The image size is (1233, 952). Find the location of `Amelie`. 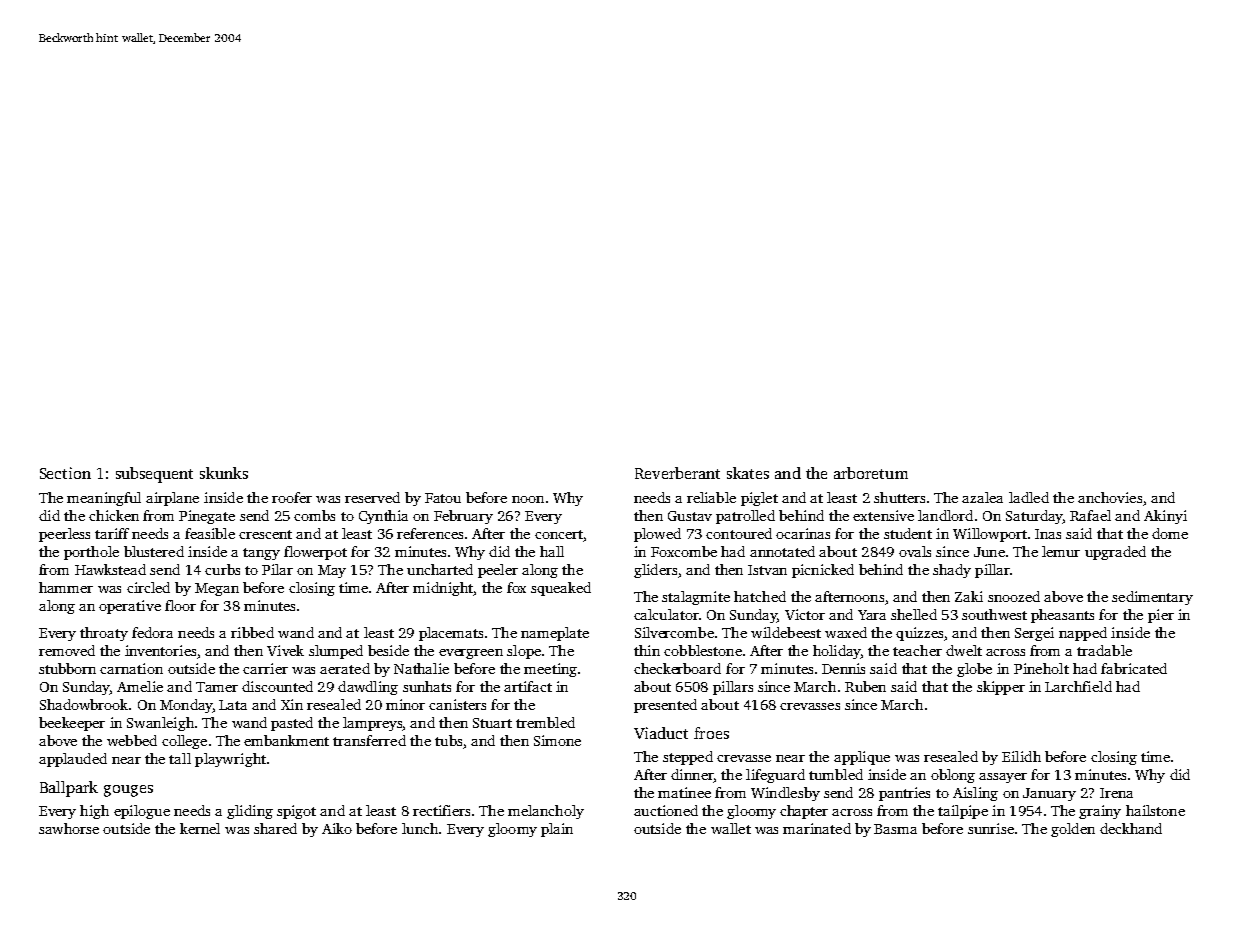

Amelie is located at coordinates (140, 686).
